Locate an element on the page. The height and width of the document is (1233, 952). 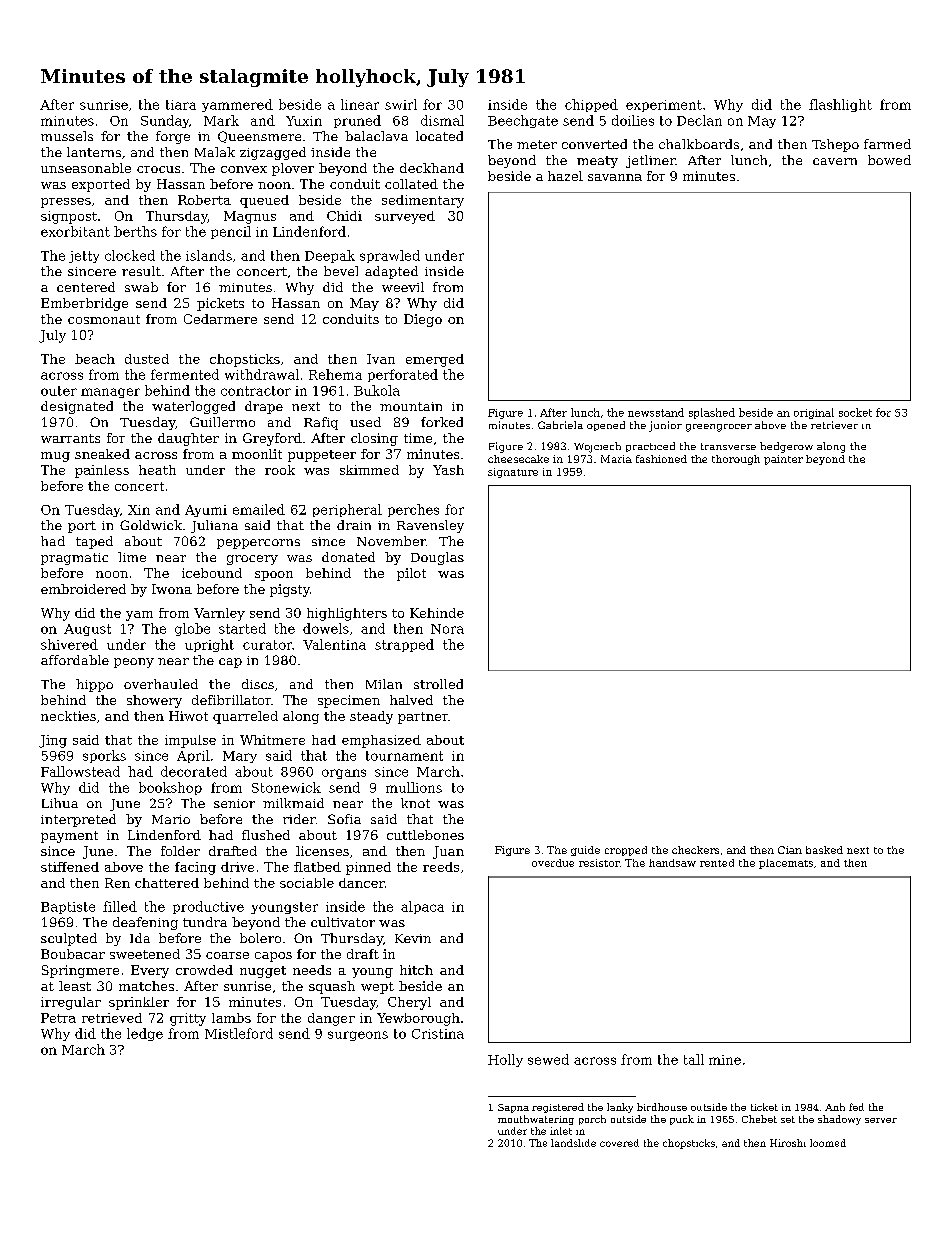
guide is located at coordinates (585, 851).
